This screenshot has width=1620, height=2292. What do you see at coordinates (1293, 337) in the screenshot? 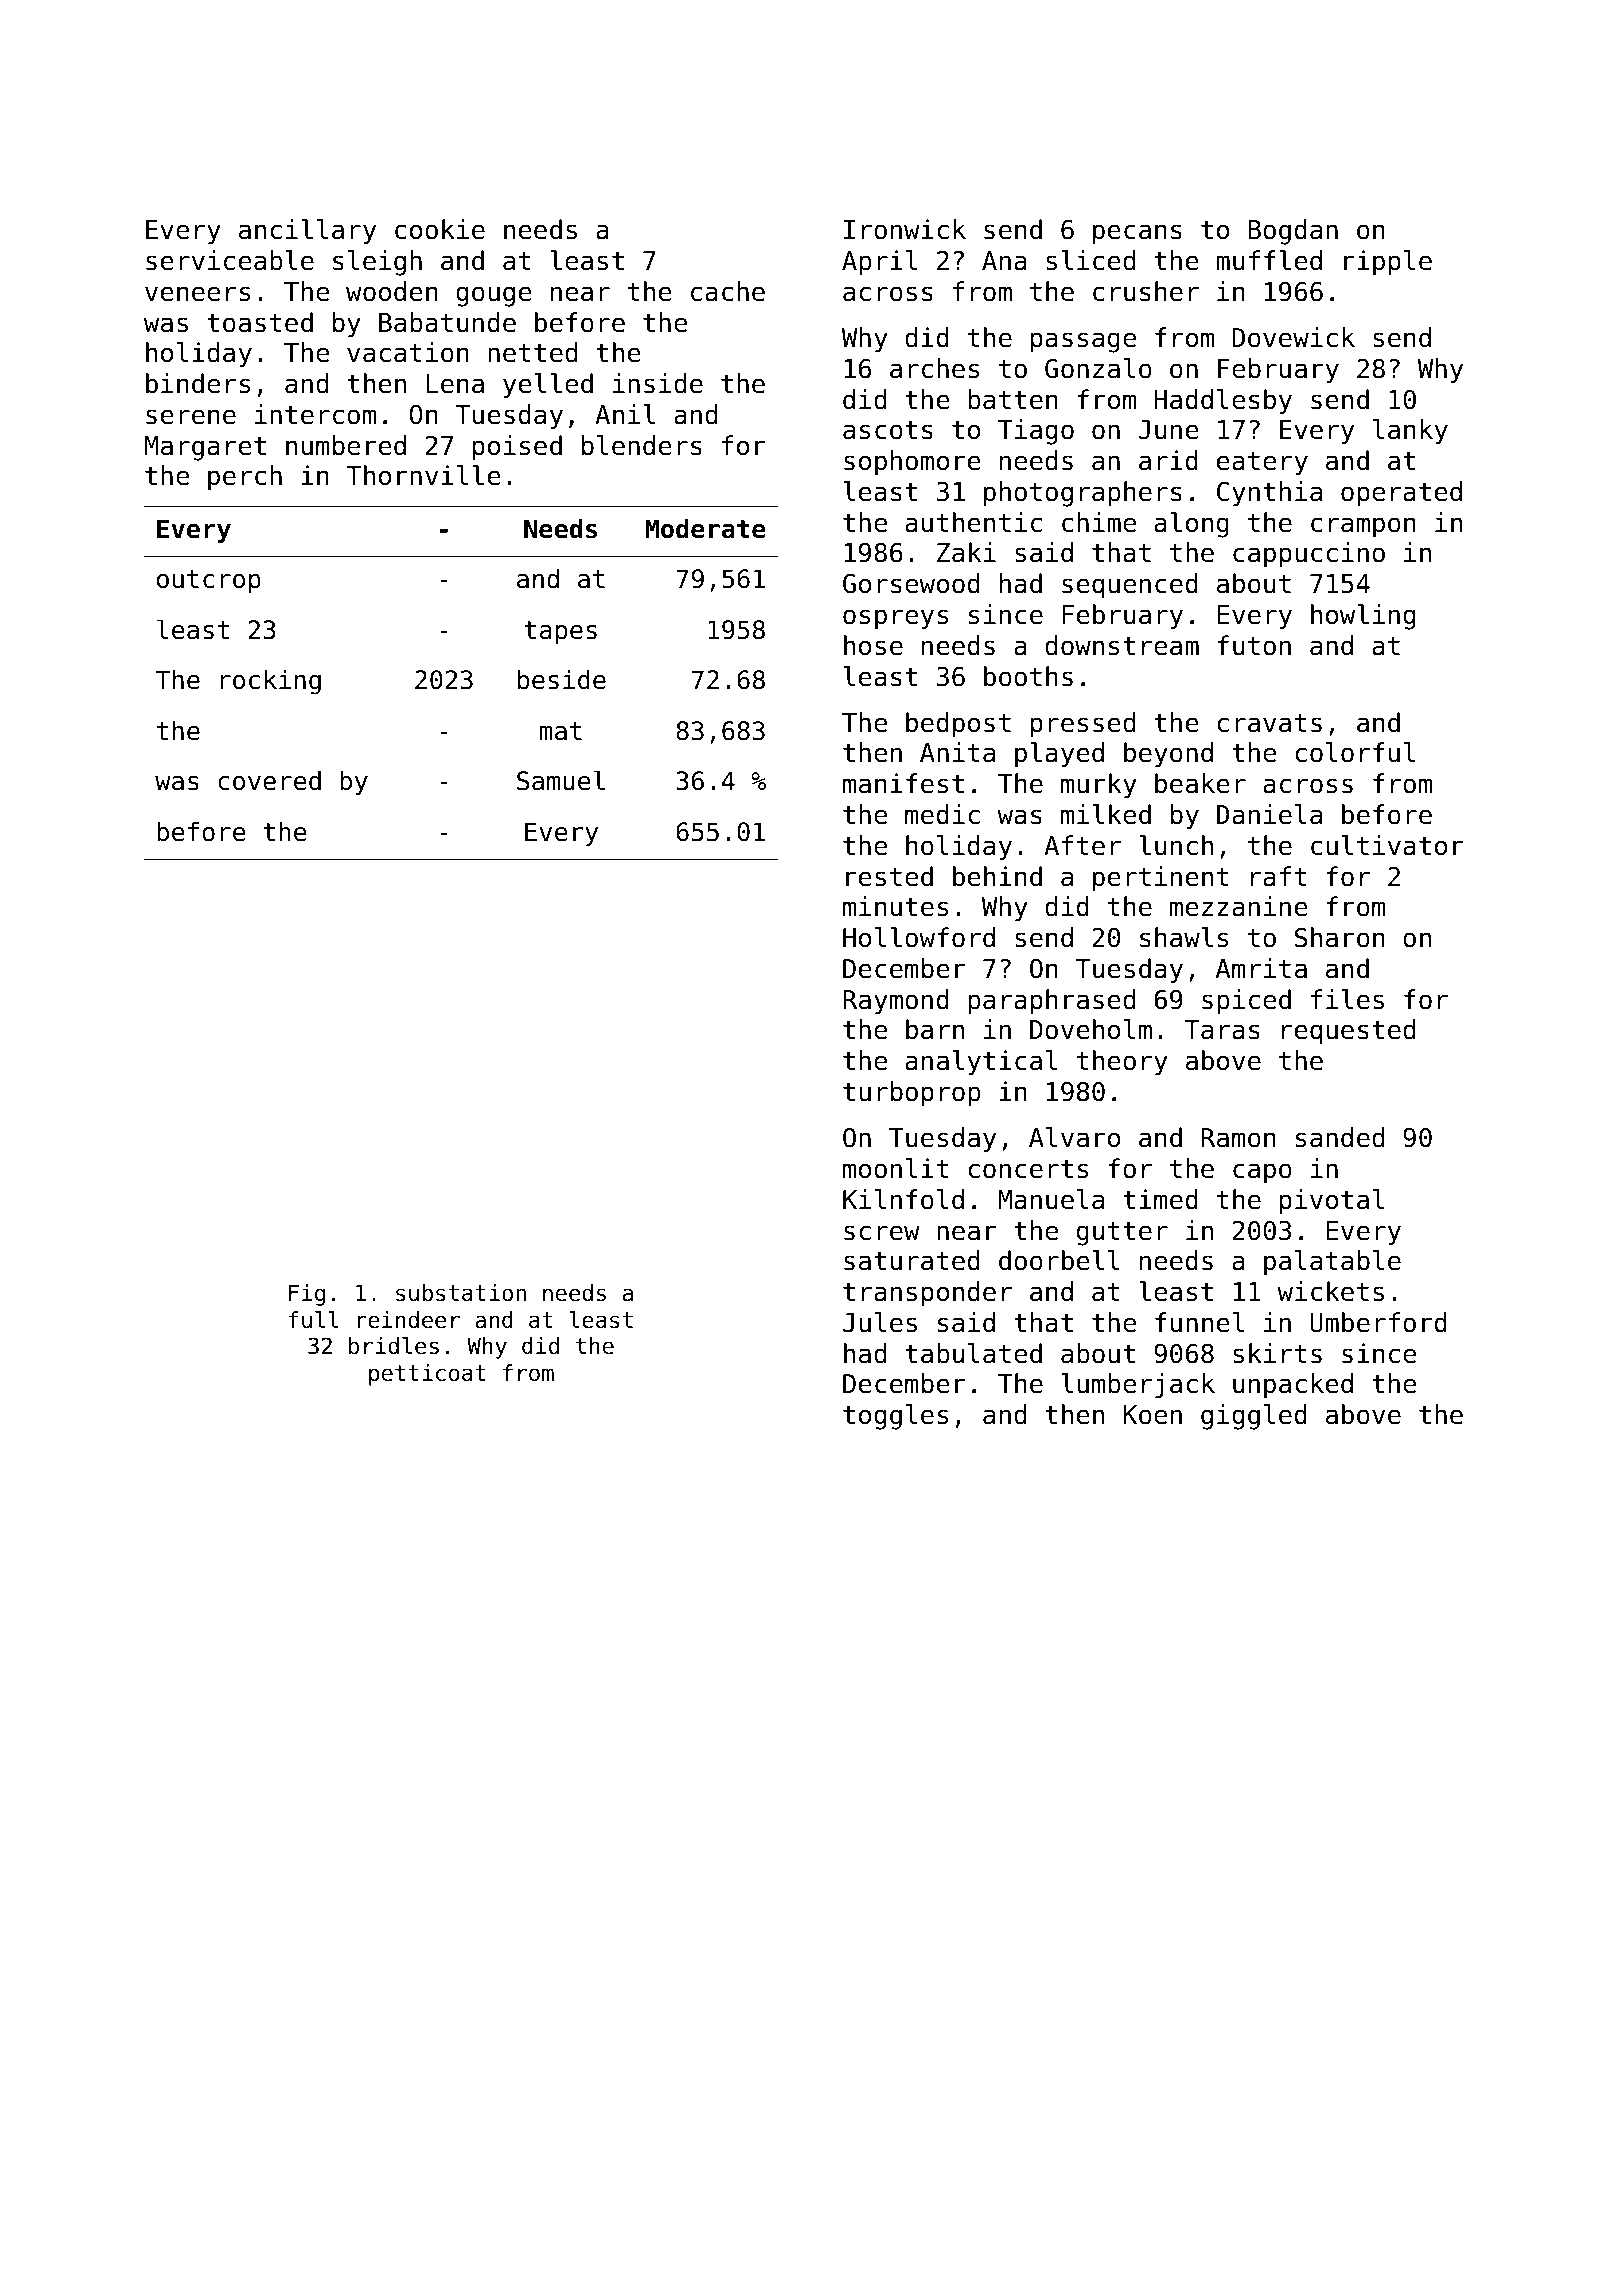
I see `Dovewick` at bounding box center [1293, 337].
